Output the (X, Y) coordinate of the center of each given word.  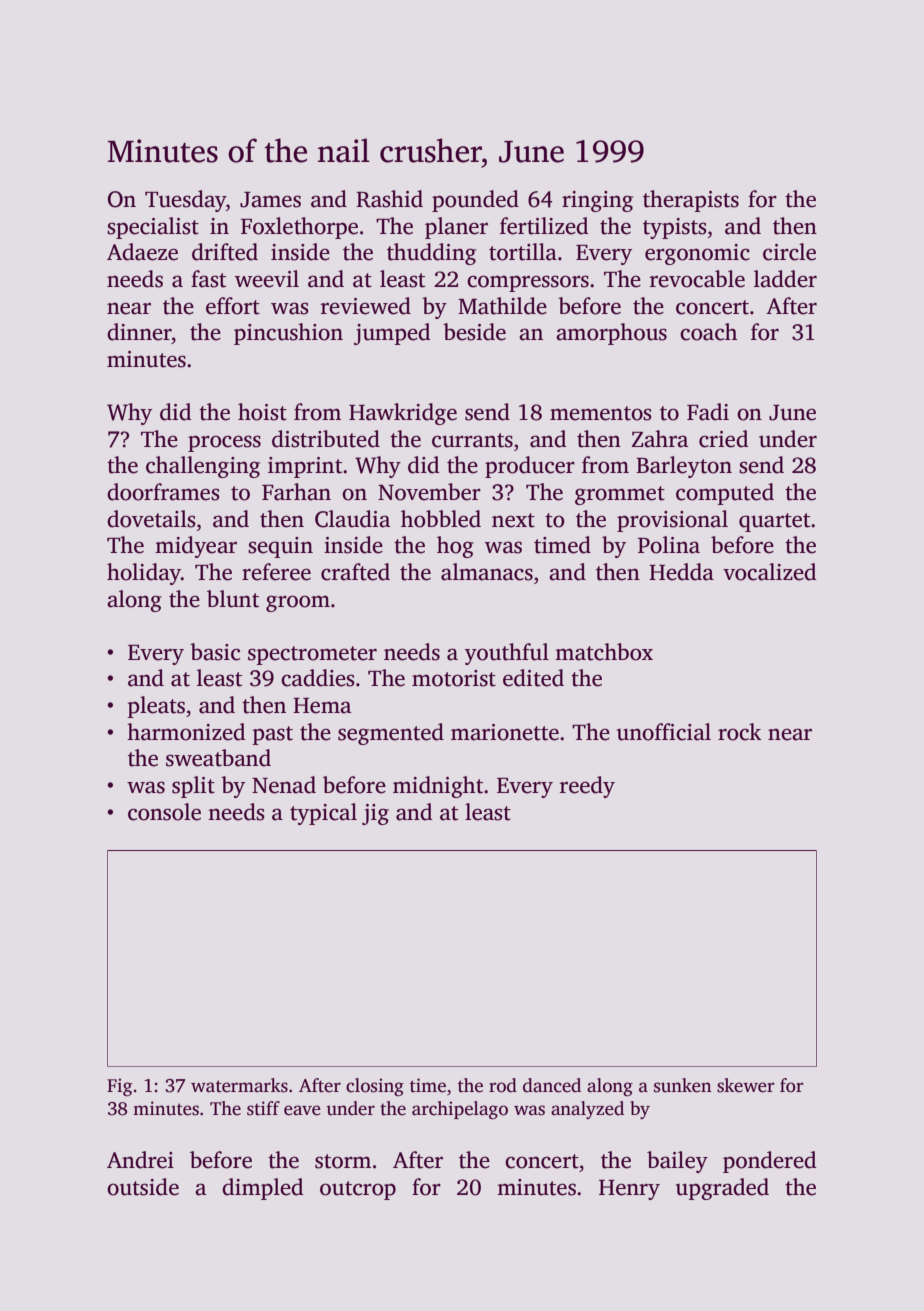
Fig (119, 1087)
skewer (745, 1085)
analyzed (587, 1110)
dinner (139, 332)
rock (740, 732)
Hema (322, 706)
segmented (391, 734)
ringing (597, 201)
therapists (691, 201)
